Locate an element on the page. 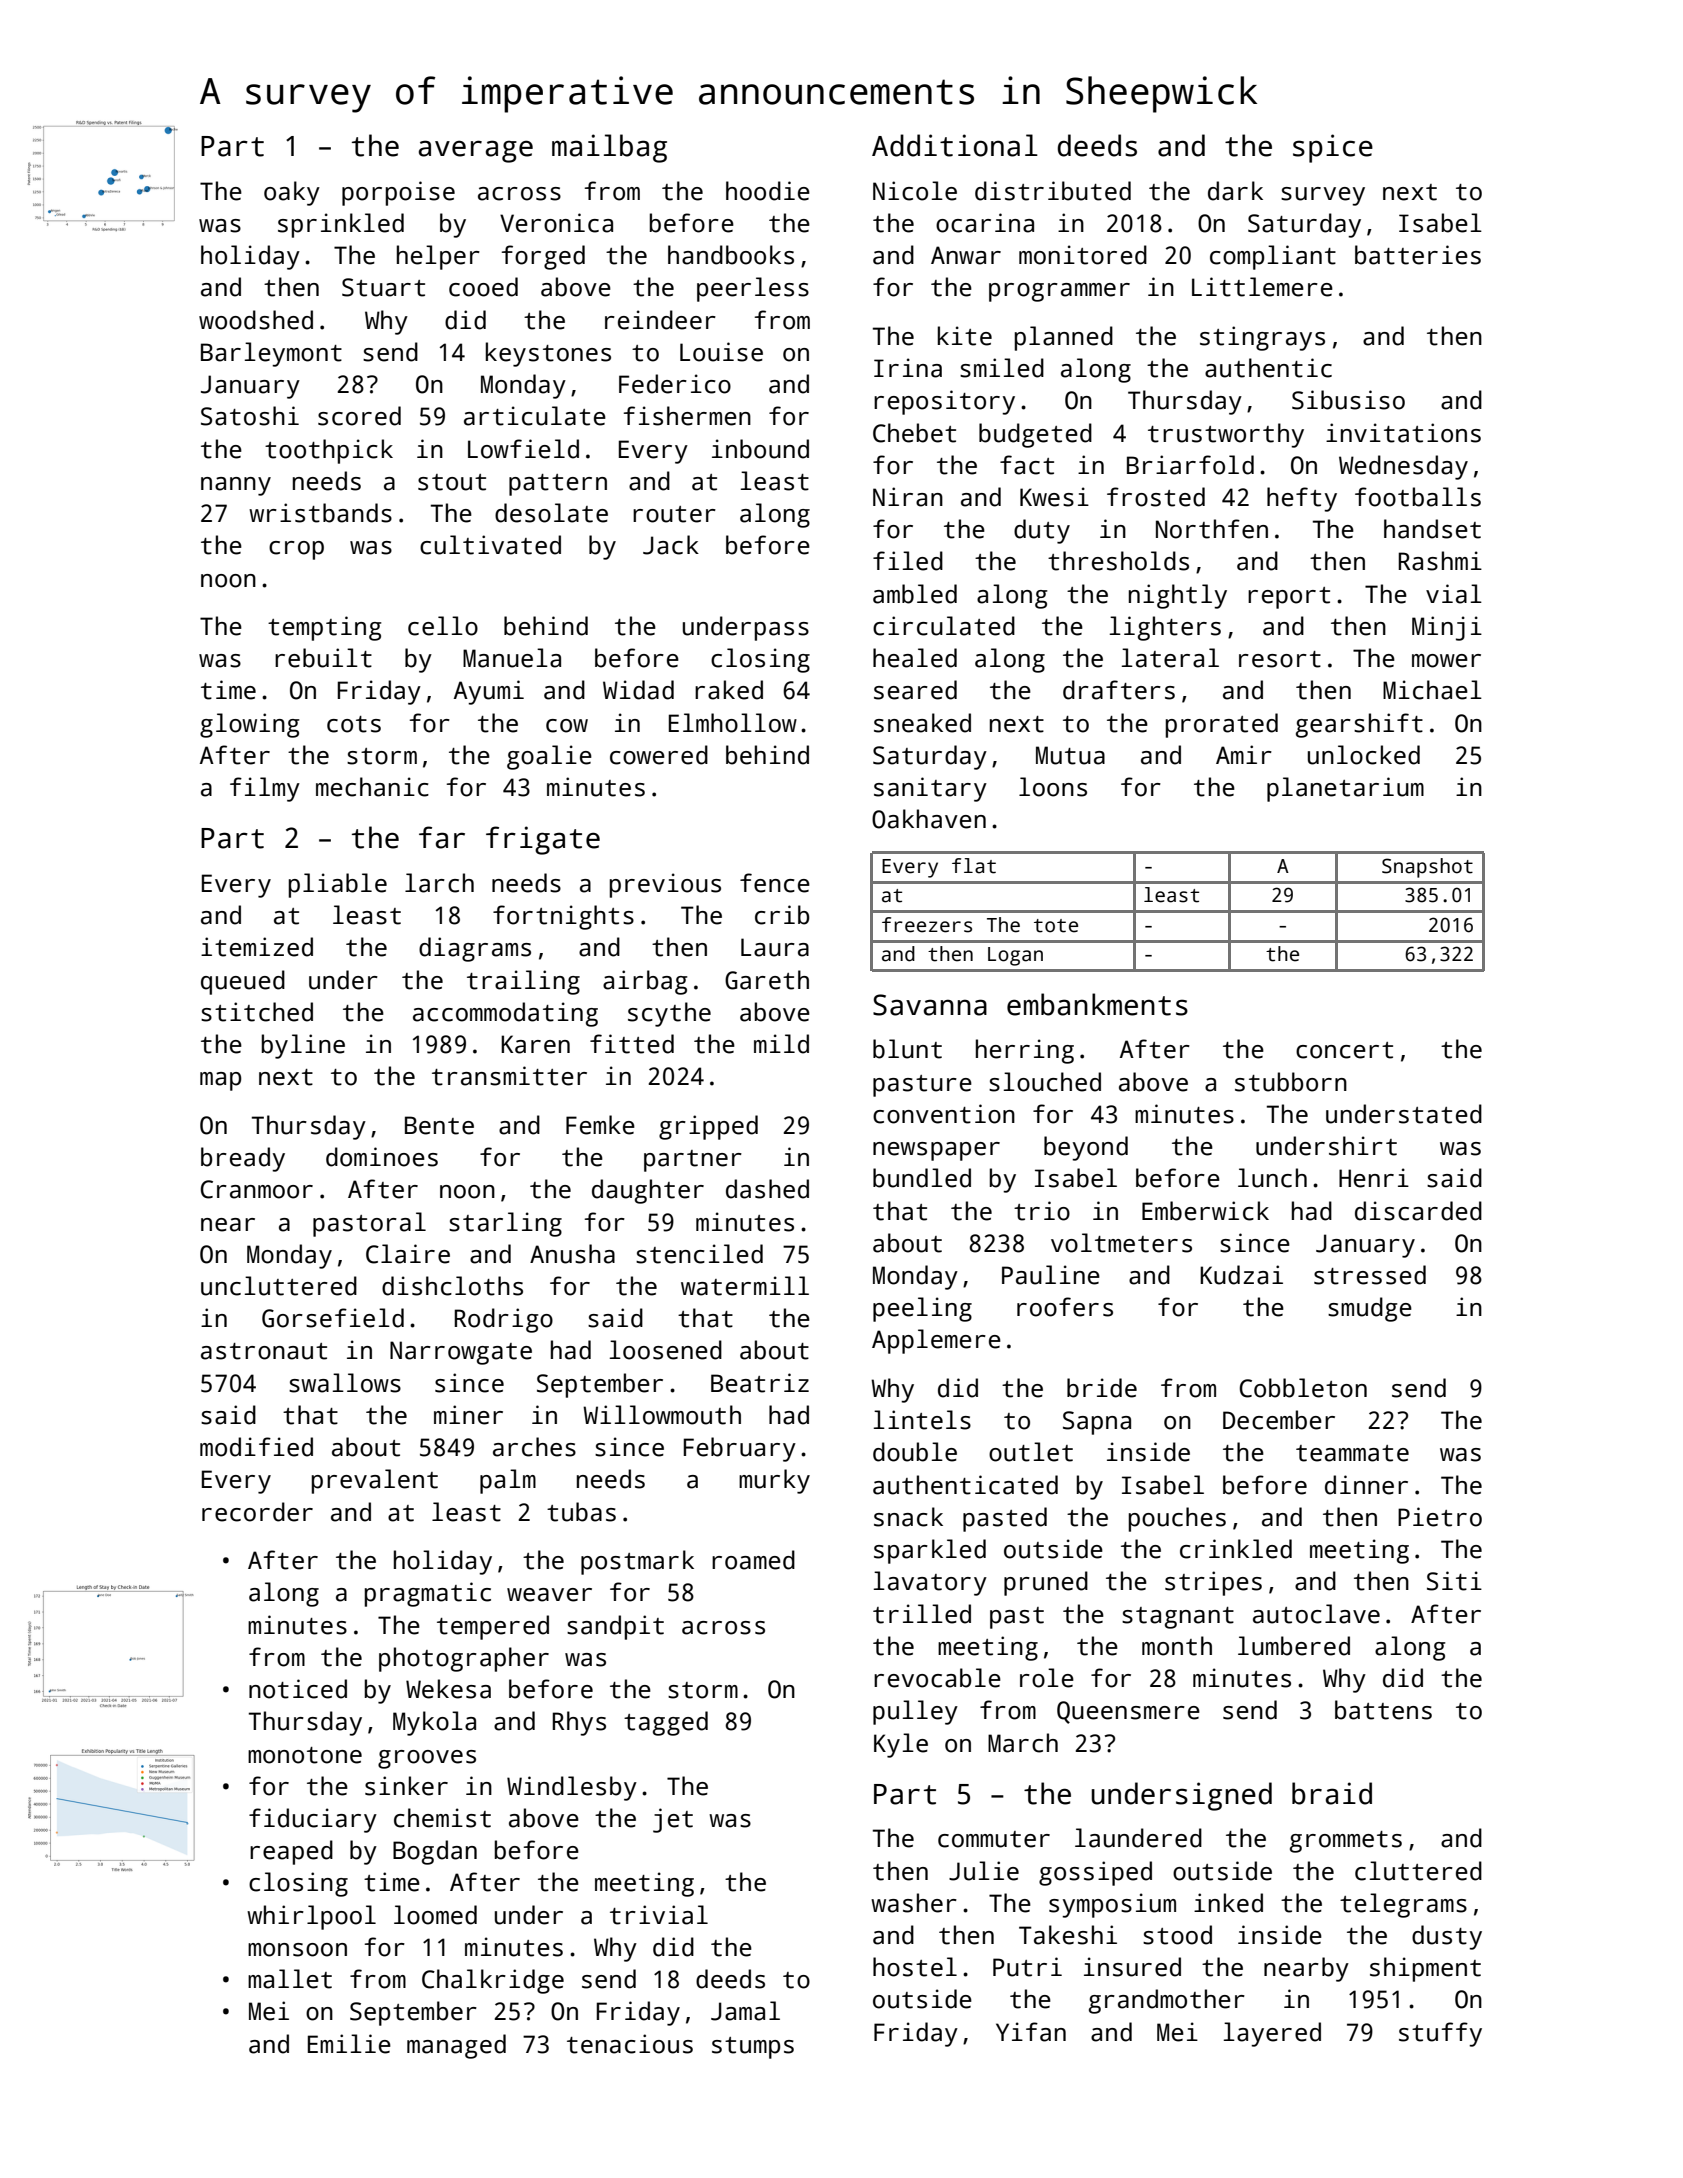 This page has width=1683, height=2178. grandmother is located at coordinates (1167, 2001).
